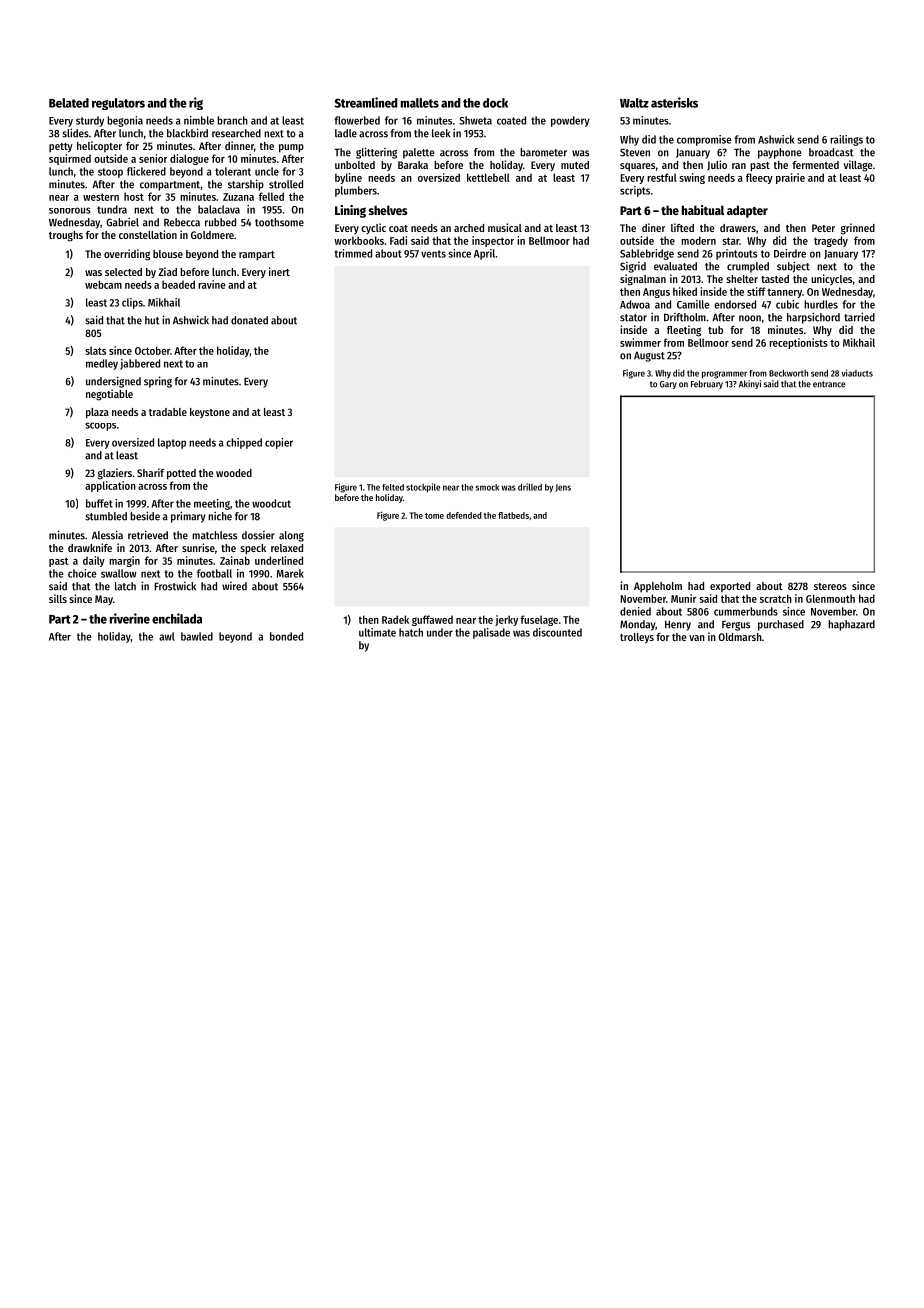 The width and height of the image is (924, 1308). I want to click on football, so click(214, 573).
